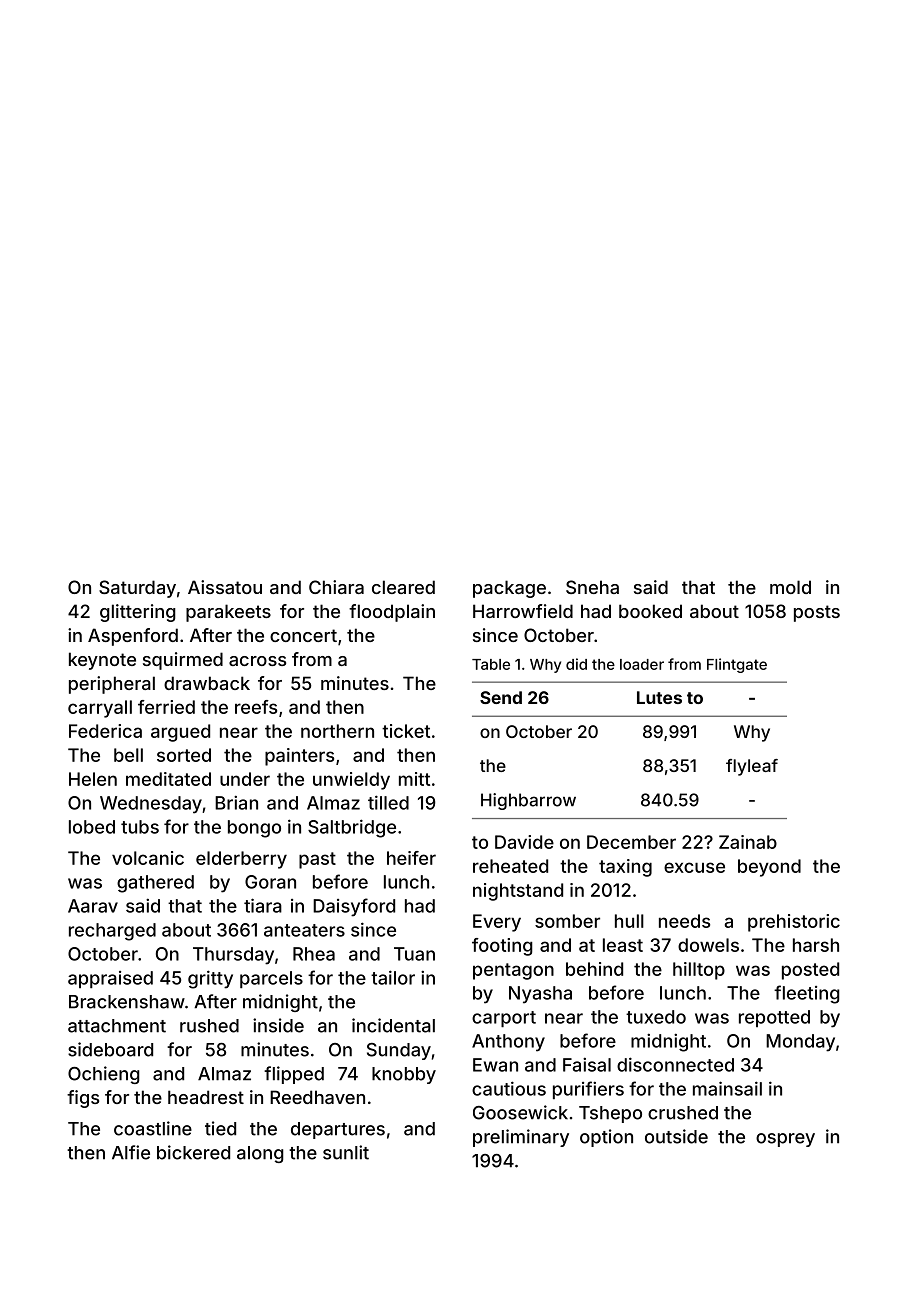  What do you see at coordinates (659, 697) in the page?
I see `Lutes` at bounding box center [659, 697].
